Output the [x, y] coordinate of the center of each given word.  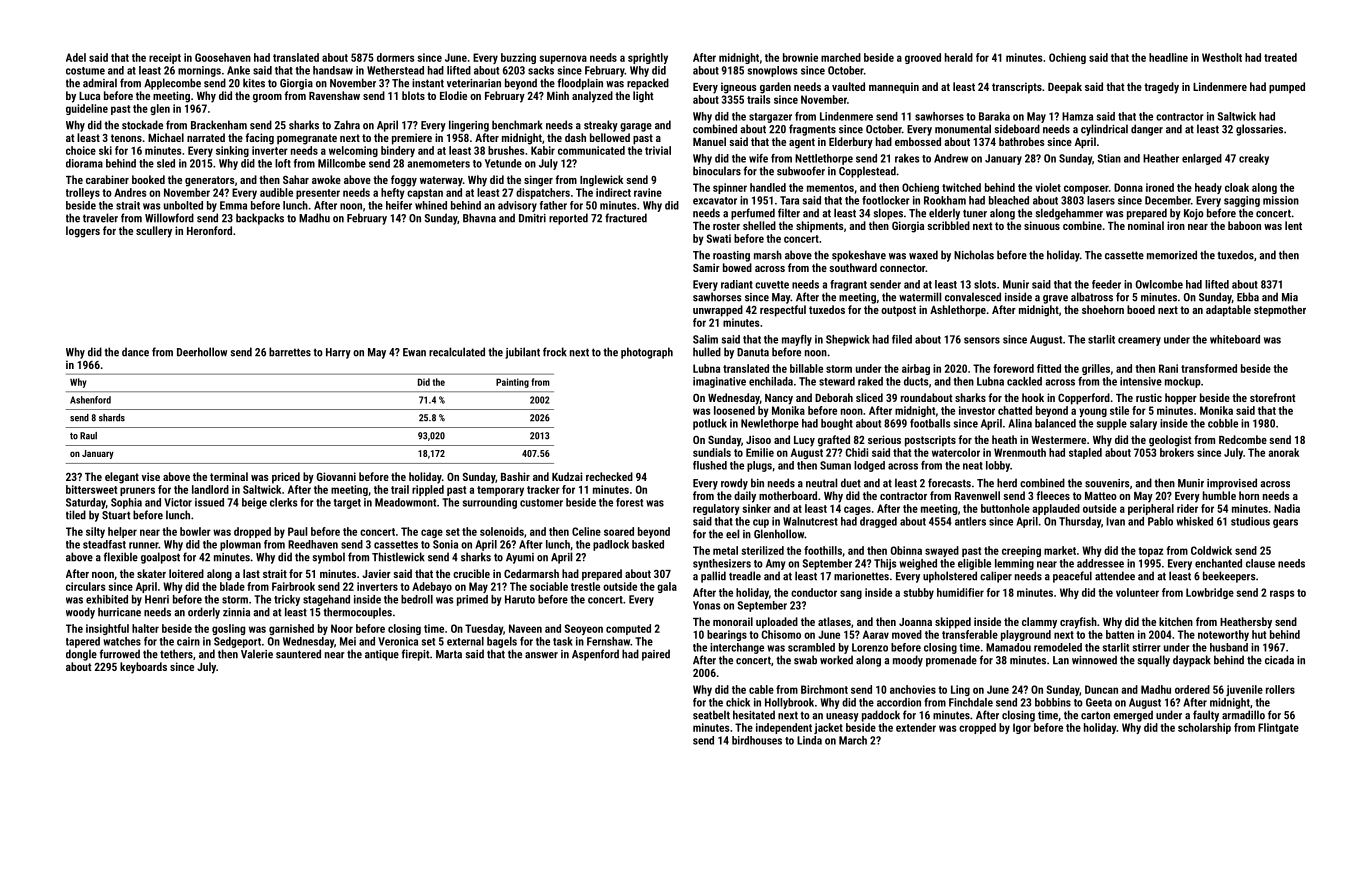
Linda [809, 740]
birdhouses [757, 740]
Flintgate [1278, 728]
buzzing [518, 58]
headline [1168, 57]
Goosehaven [223, 57]
